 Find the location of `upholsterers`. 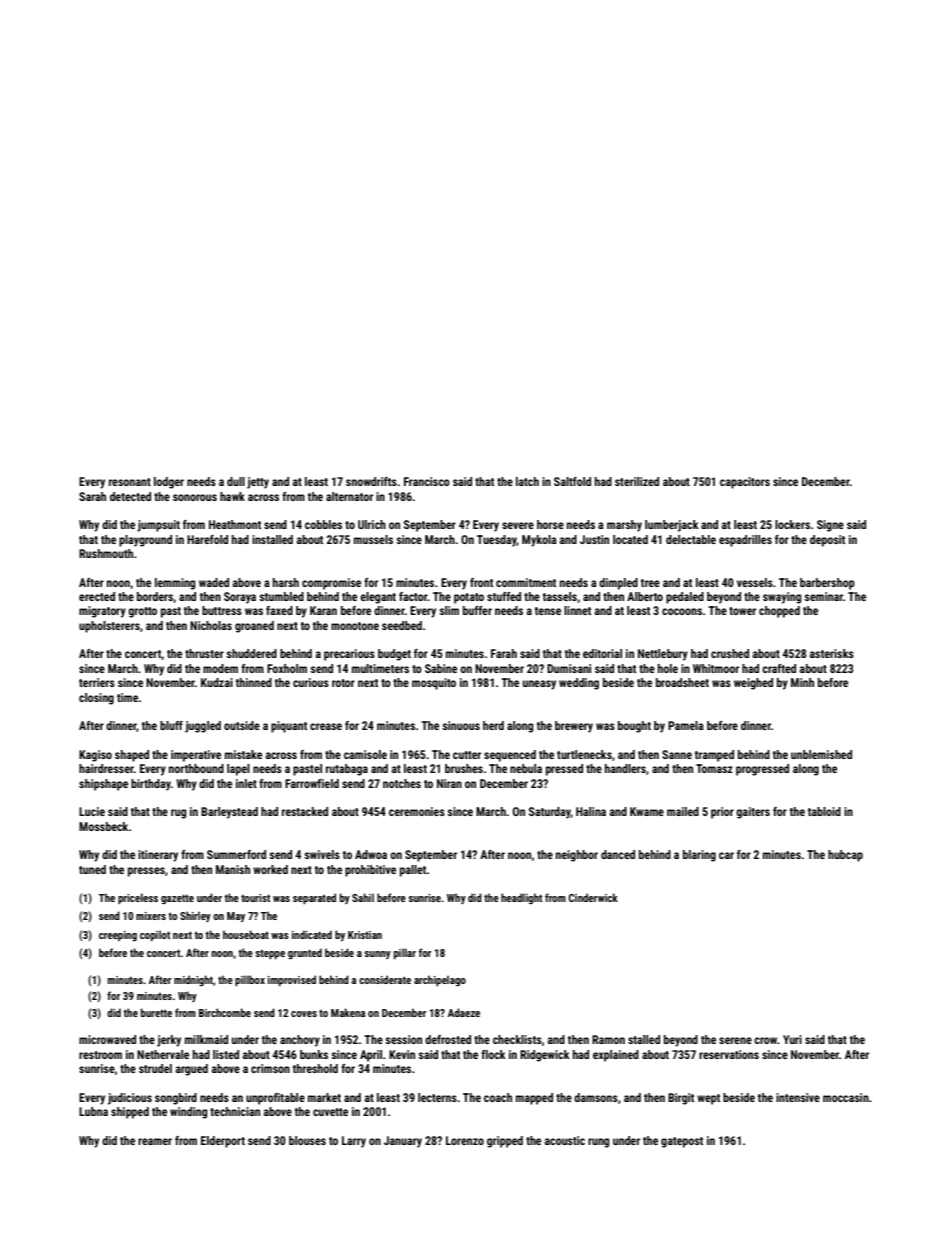

upholsterers is located at coordinates (109, 627).
